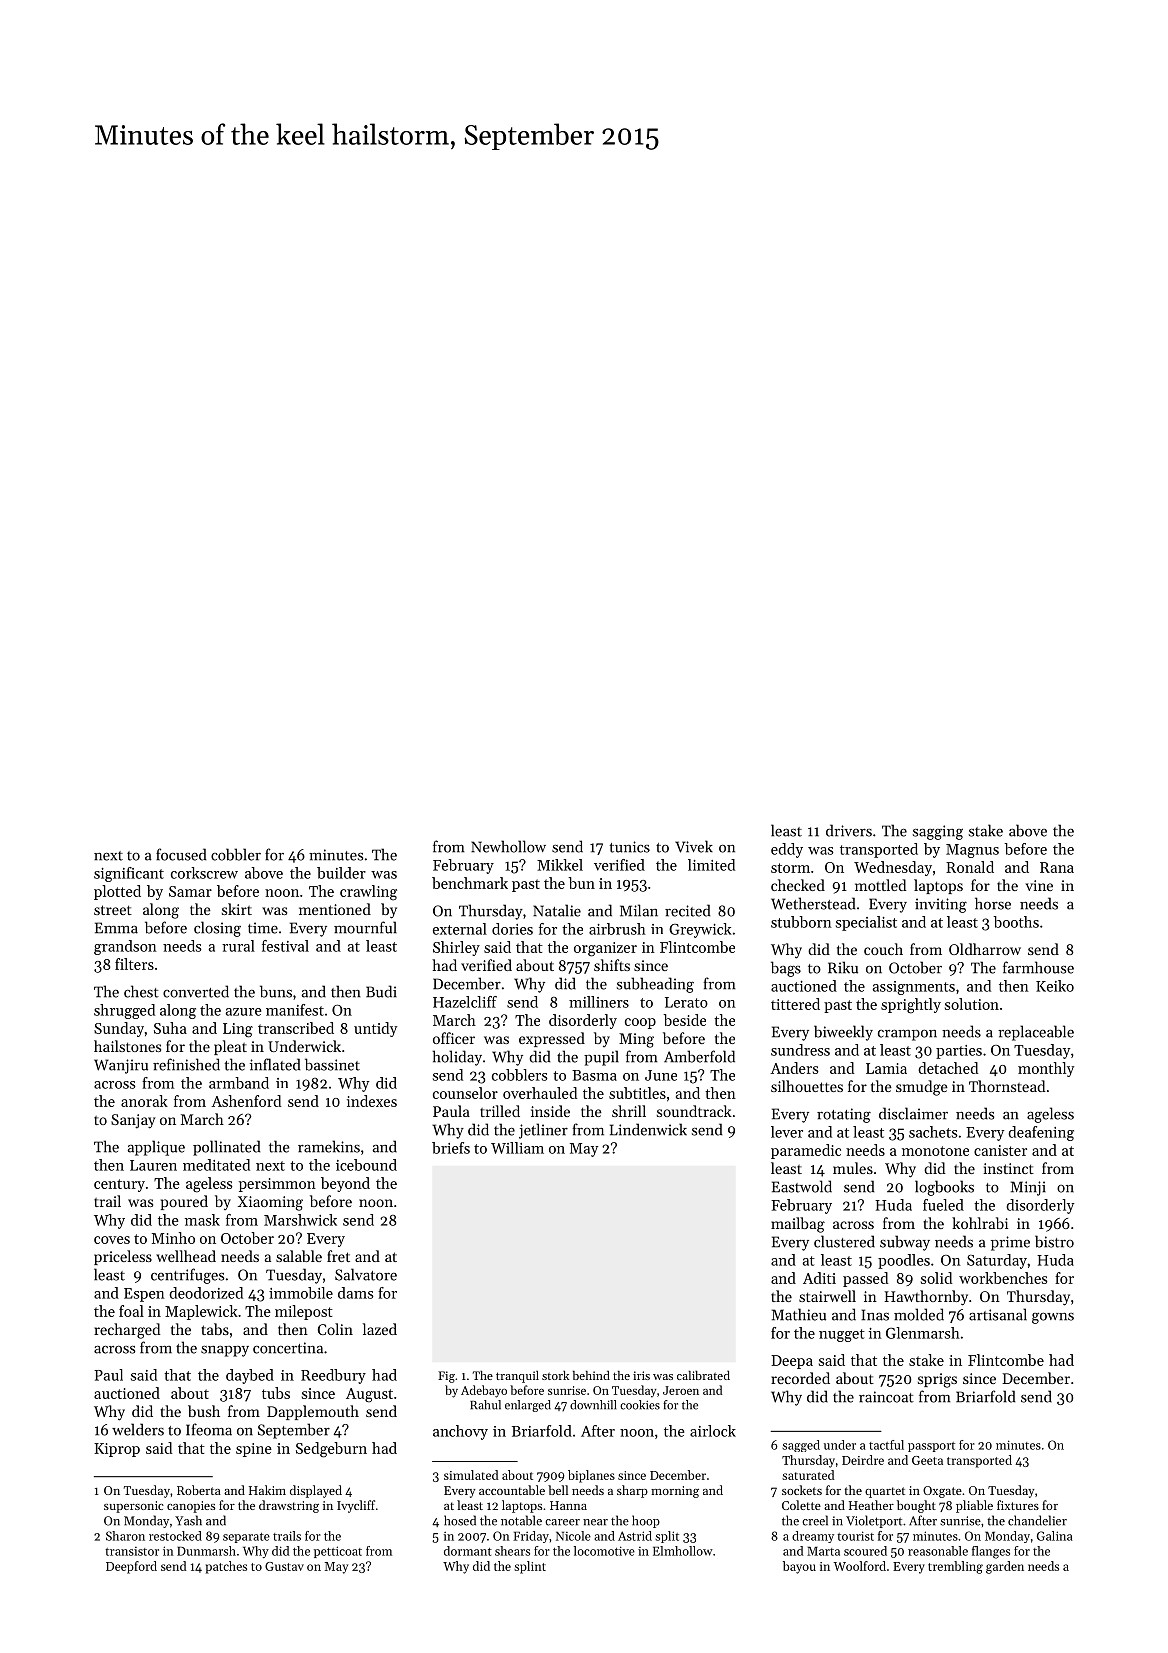 The height and width of the screenshot is (1653, 1168). What do you see at coordinates (552, 1039) in the screenshot?
I see `expressed` at bounding box center [552, 1039].
